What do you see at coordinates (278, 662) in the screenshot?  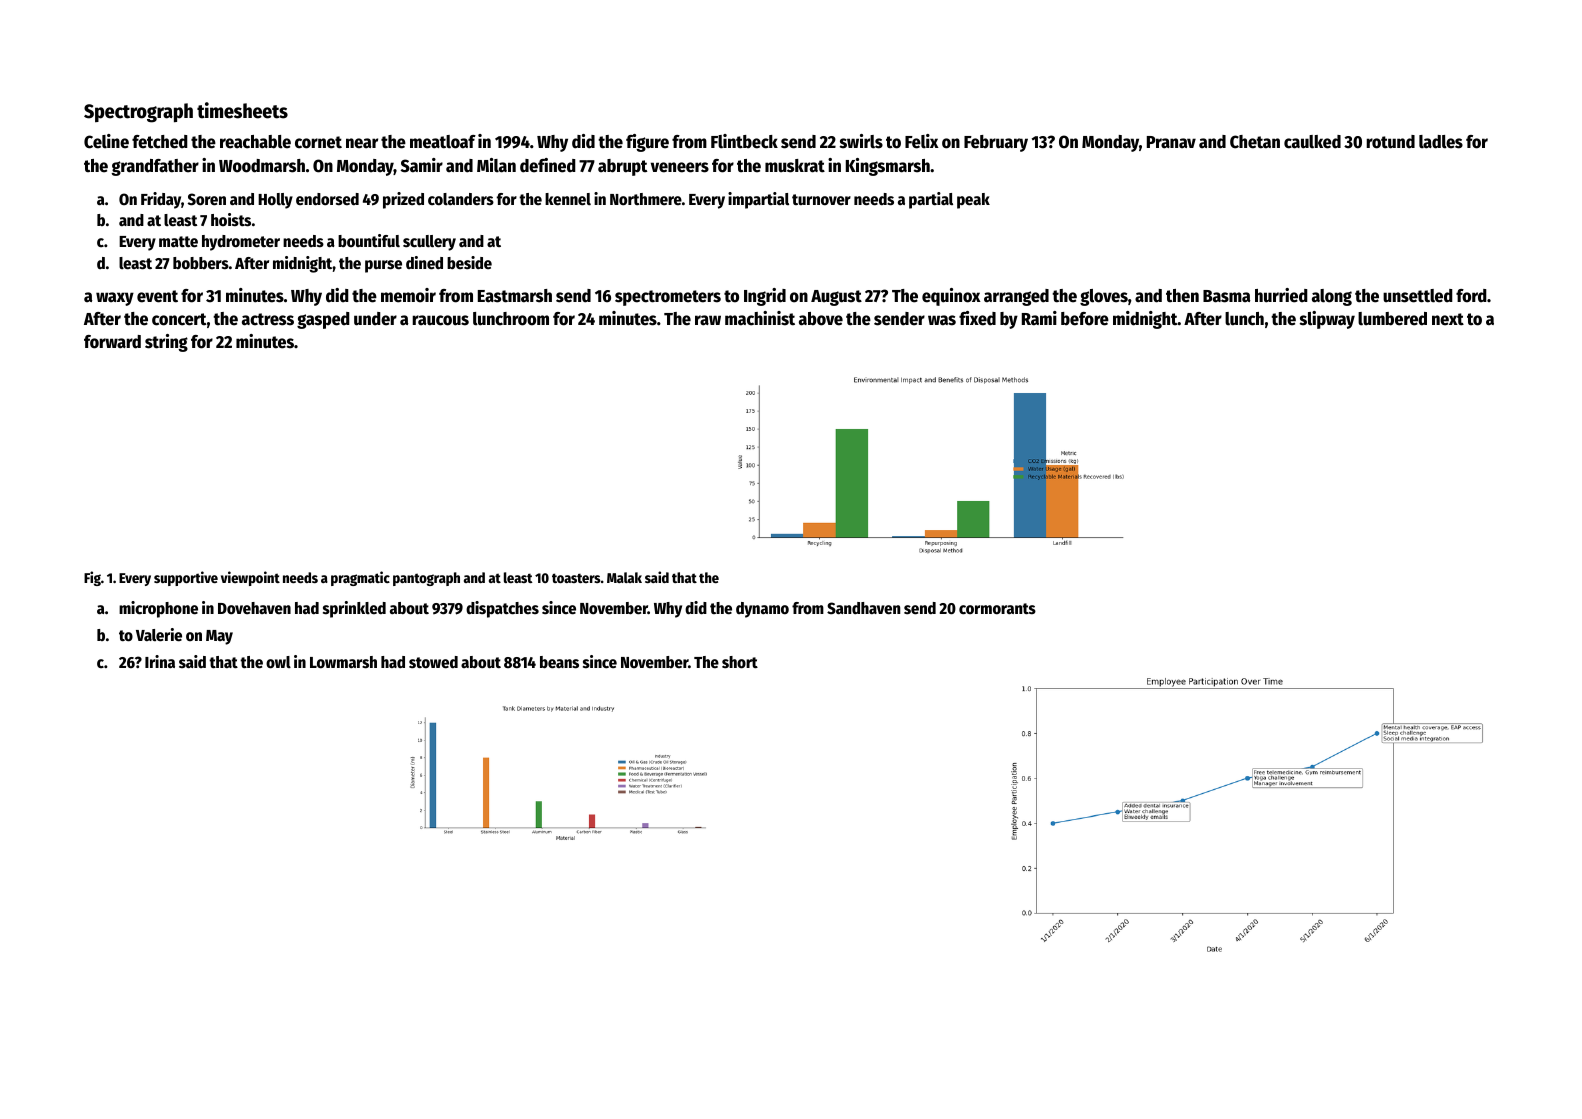 I see `owl` at bounding box center [278, 662].
